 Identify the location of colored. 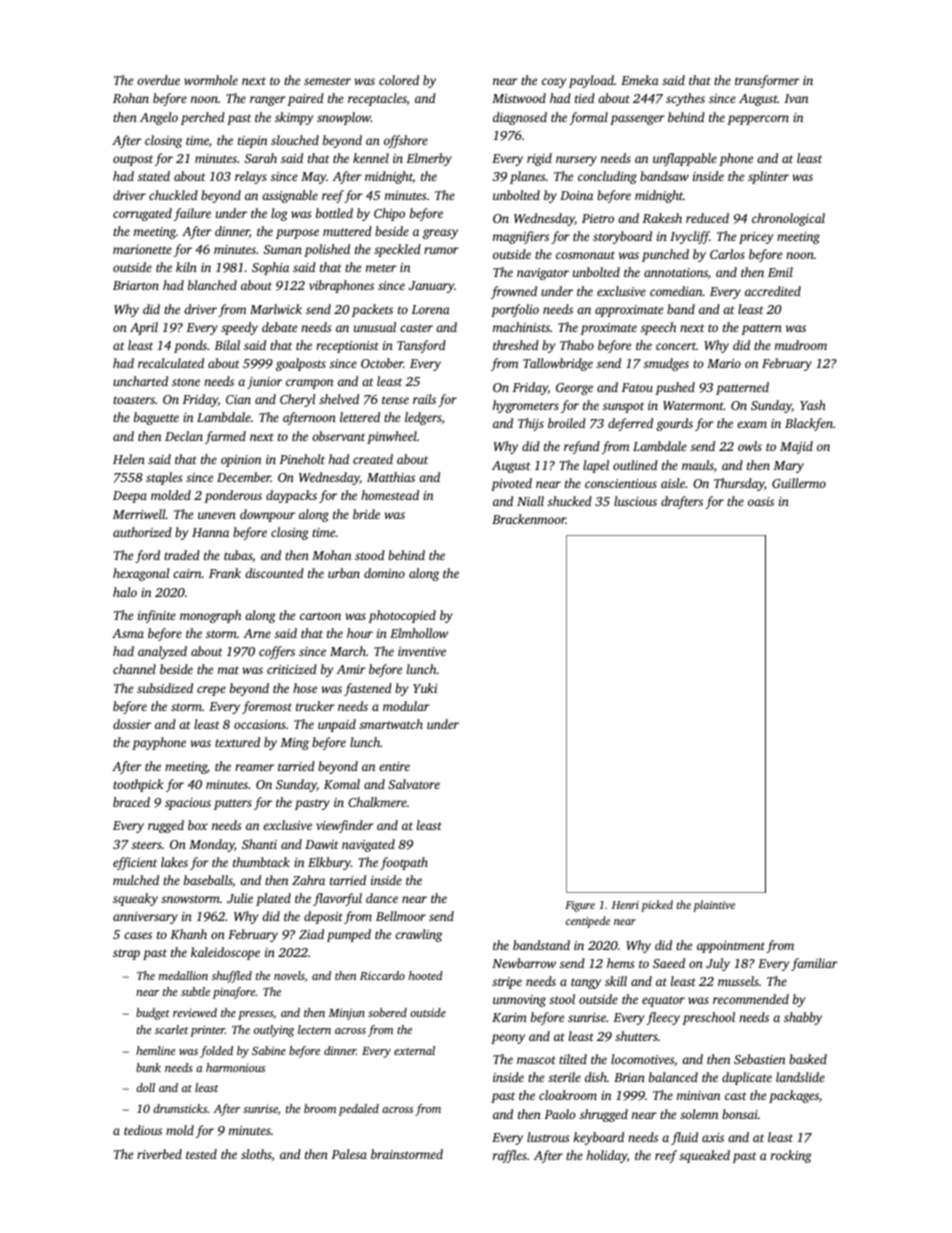
(399, 80).
